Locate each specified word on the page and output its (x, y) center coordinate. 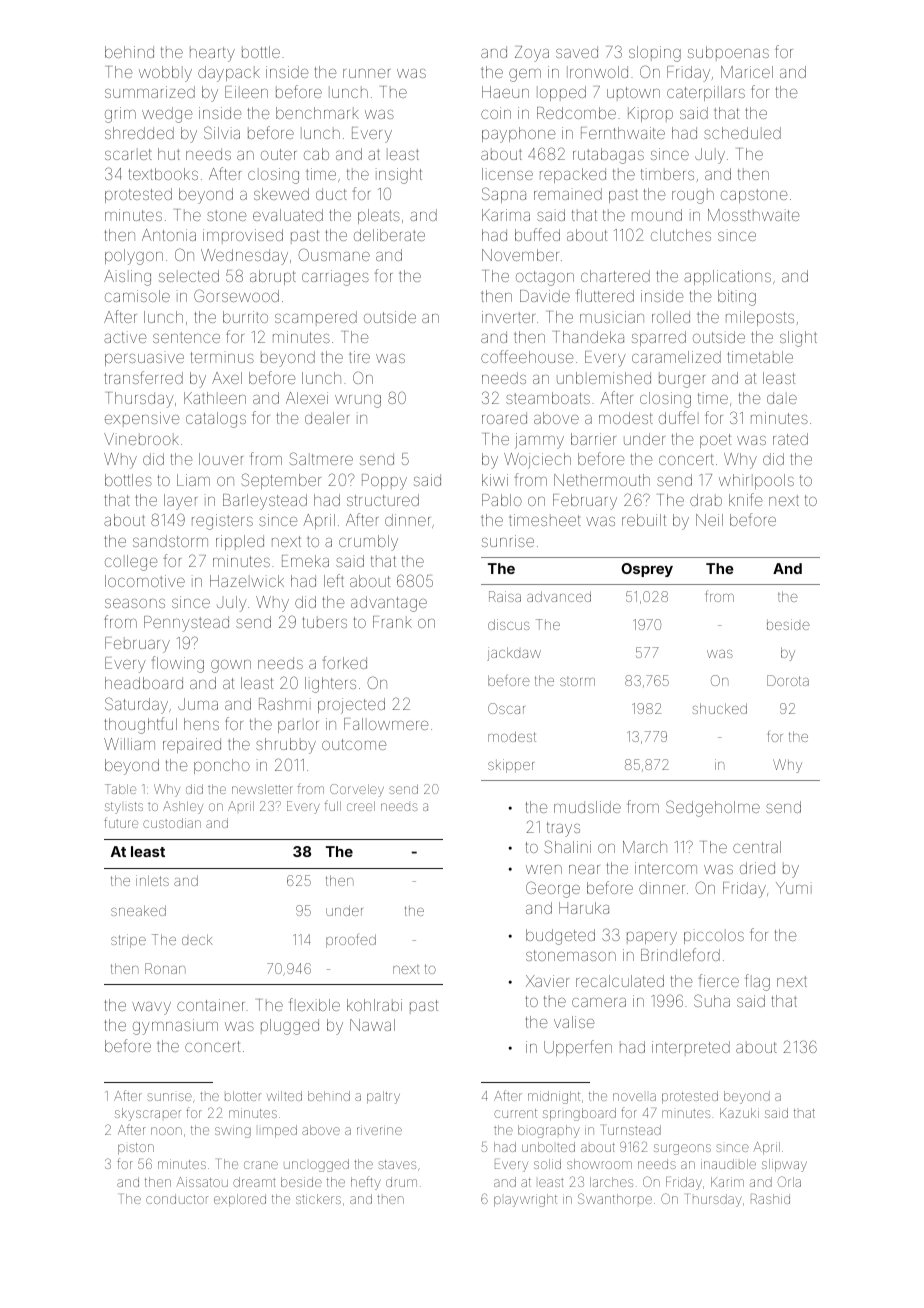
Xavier (547, 981)
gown (231, 666)
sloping (655, 54)
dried (757, 868)
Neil (709, 520)
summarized (150, 92)
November (520, 255)
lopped (561, 93)
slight (798, 339)
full (333, 805)
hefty (365, 1183)
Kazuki (739, 1113)
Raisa (505, 596)
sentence (186, 337)
